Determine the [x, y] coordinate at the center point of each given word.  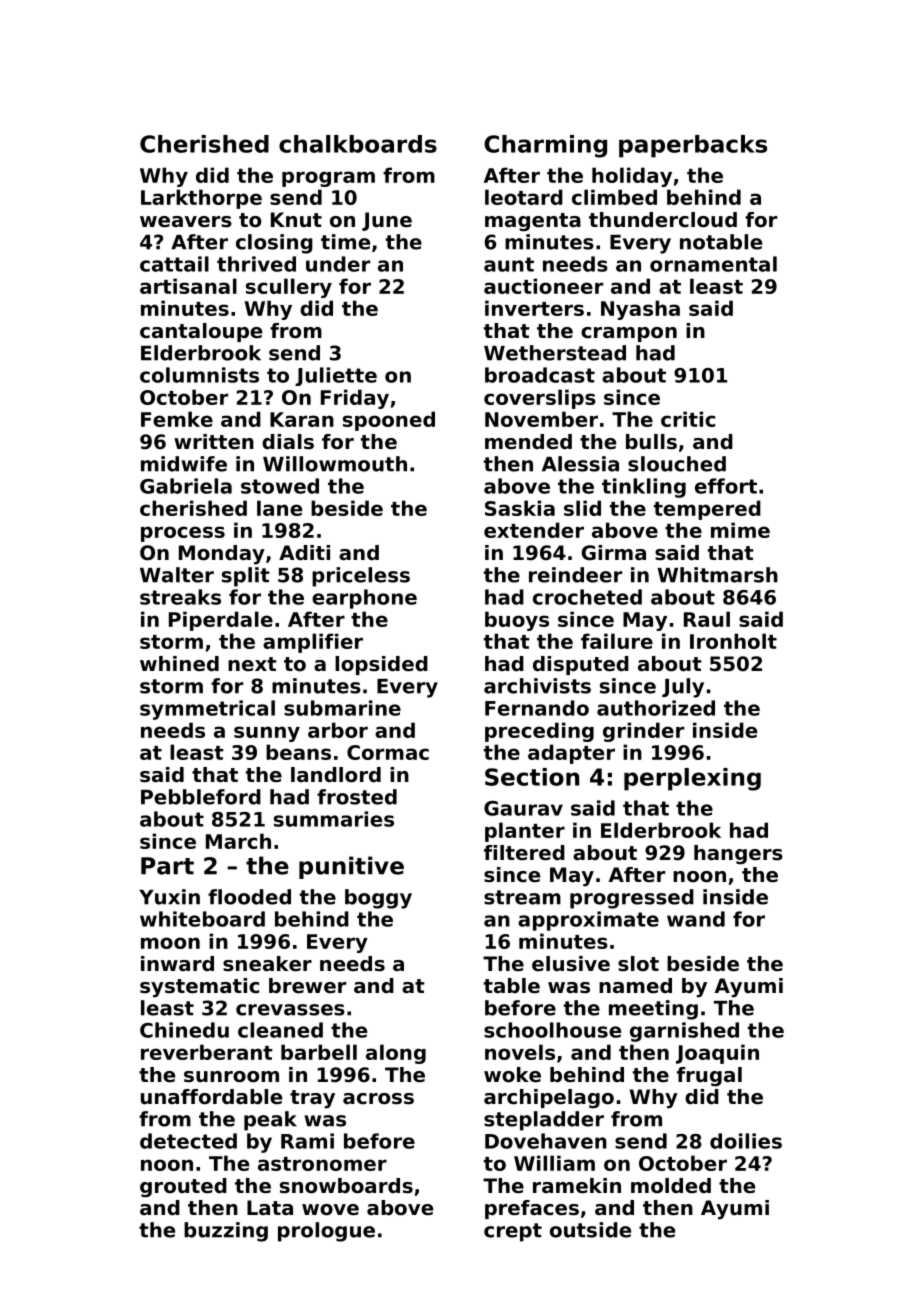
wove [330, 1210]
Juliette [336, 376]
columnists [199, 375]
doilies [746, 1141]
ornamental [713, 264]
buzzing [226, 1232]
